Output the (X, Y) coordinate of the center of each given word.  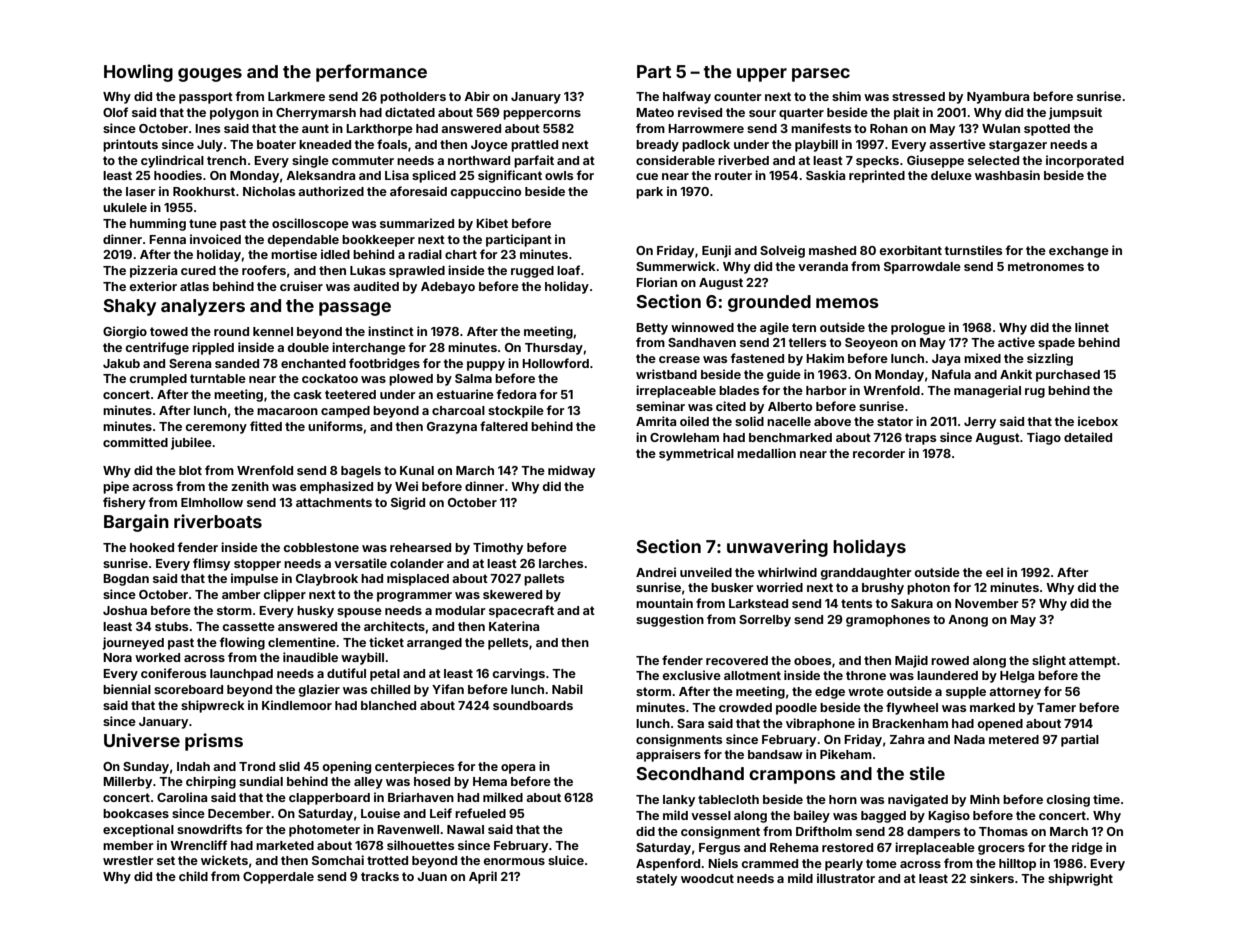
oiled (694, 421)
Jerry (980, 423)
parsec (821, 75)
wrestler (128, 860)
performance (371, 73)
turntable (218, 378)
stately (656, 880)
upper (762, 75)
